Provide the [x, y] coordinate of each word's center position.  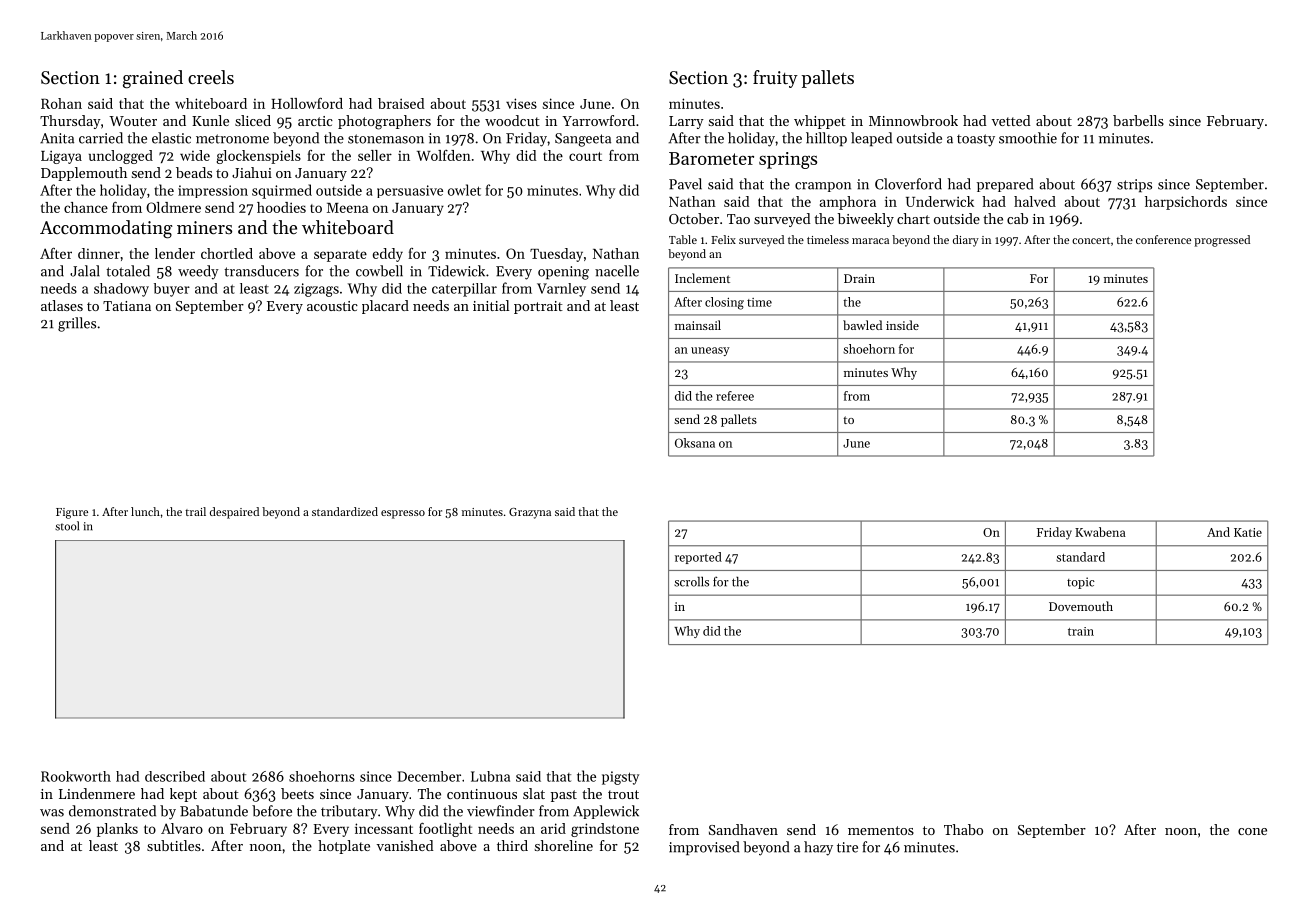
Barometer [711, 158]
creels [211, 77]
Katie [1248, 532]
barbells [1138, 120]
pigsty [620, 778]
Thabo [963, 829]
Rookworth [76, 776]
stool [67, 526]
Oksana [695, 443]
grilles [77, 324]
